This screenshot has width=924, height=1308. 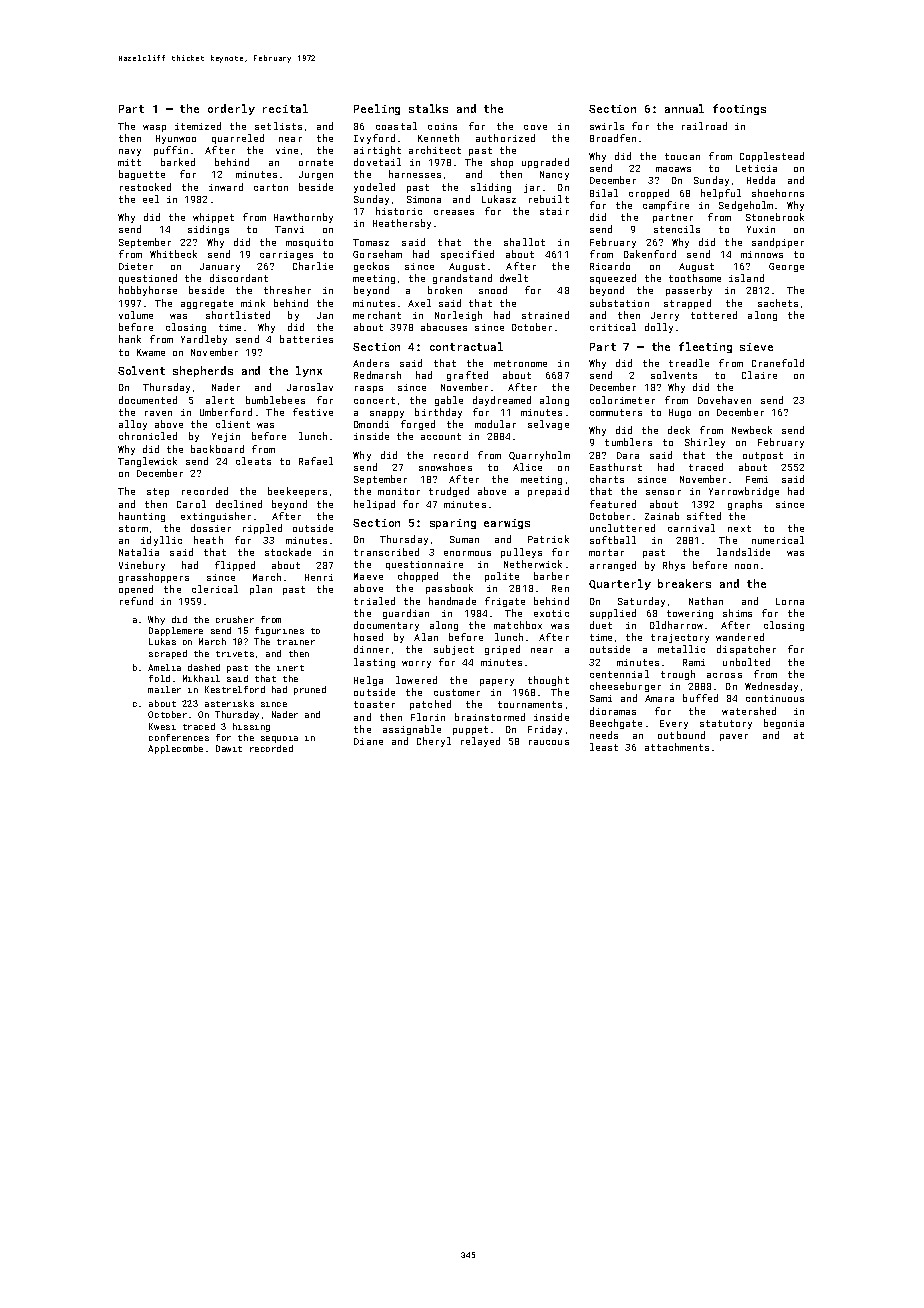 I want to click on buffed, so click(x=700, y=698).
